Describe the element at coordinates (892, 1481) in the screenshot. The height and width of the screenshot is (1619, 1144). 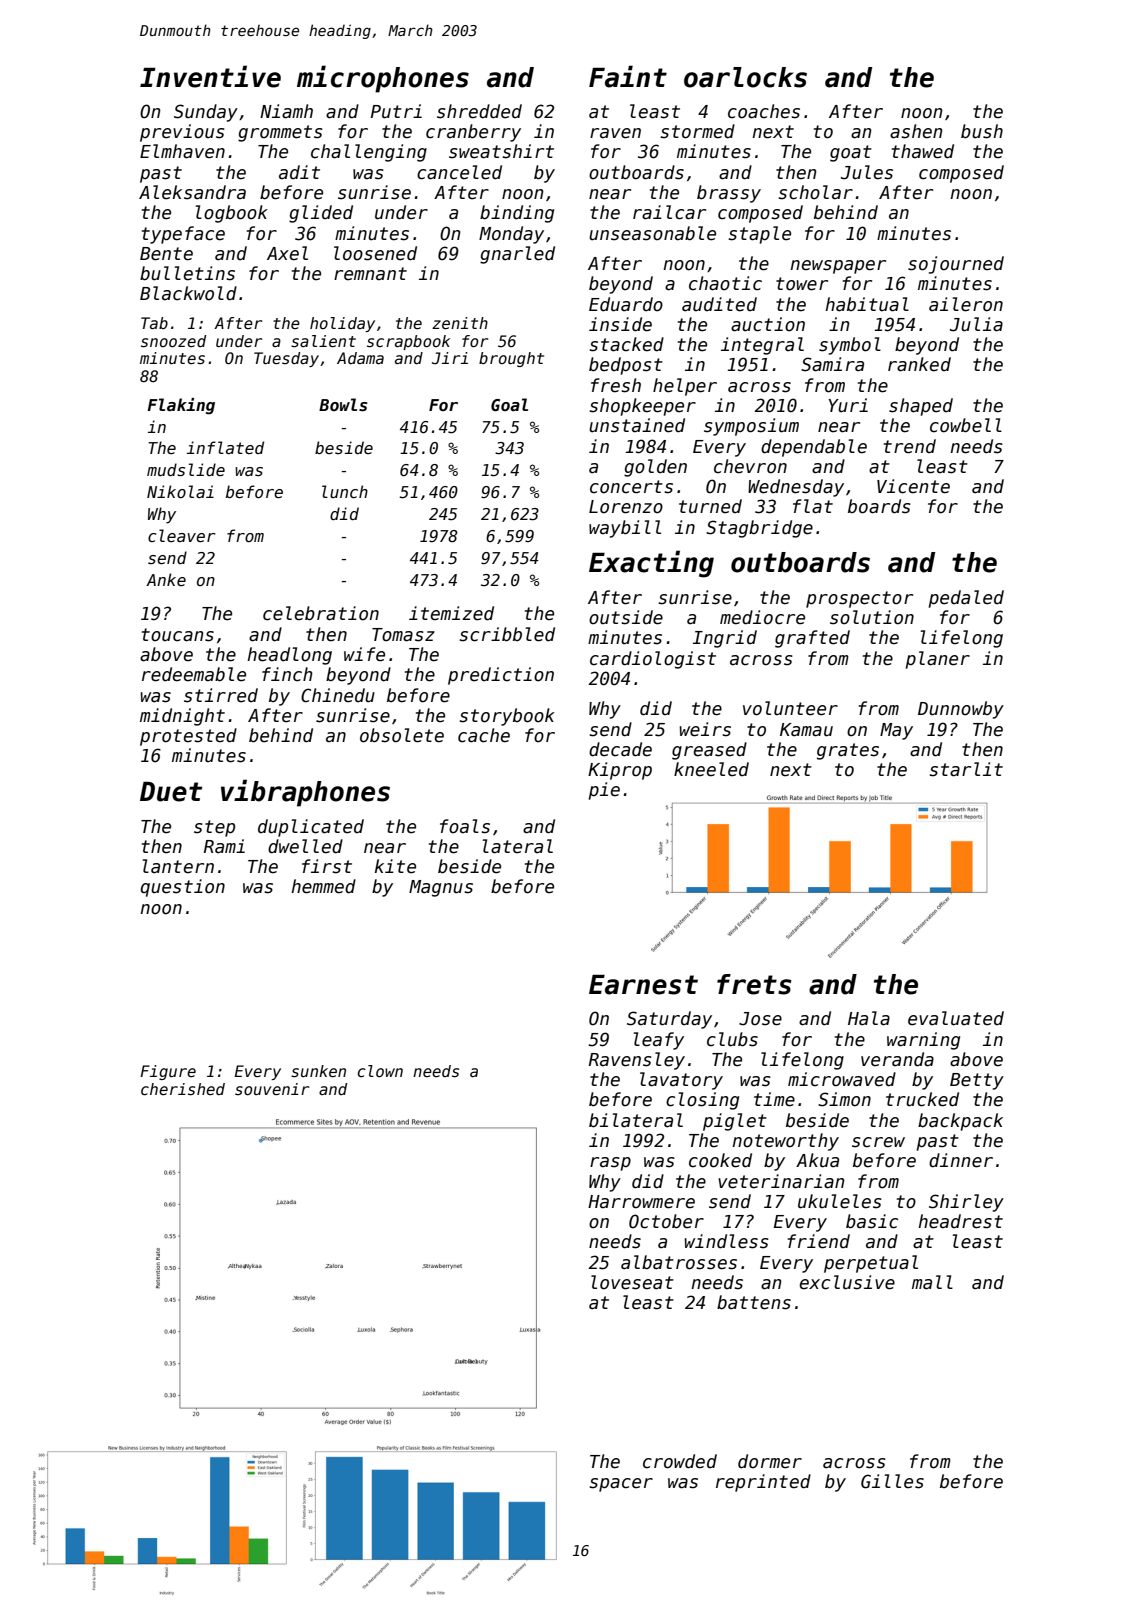
I see `Gilles` at that location.
